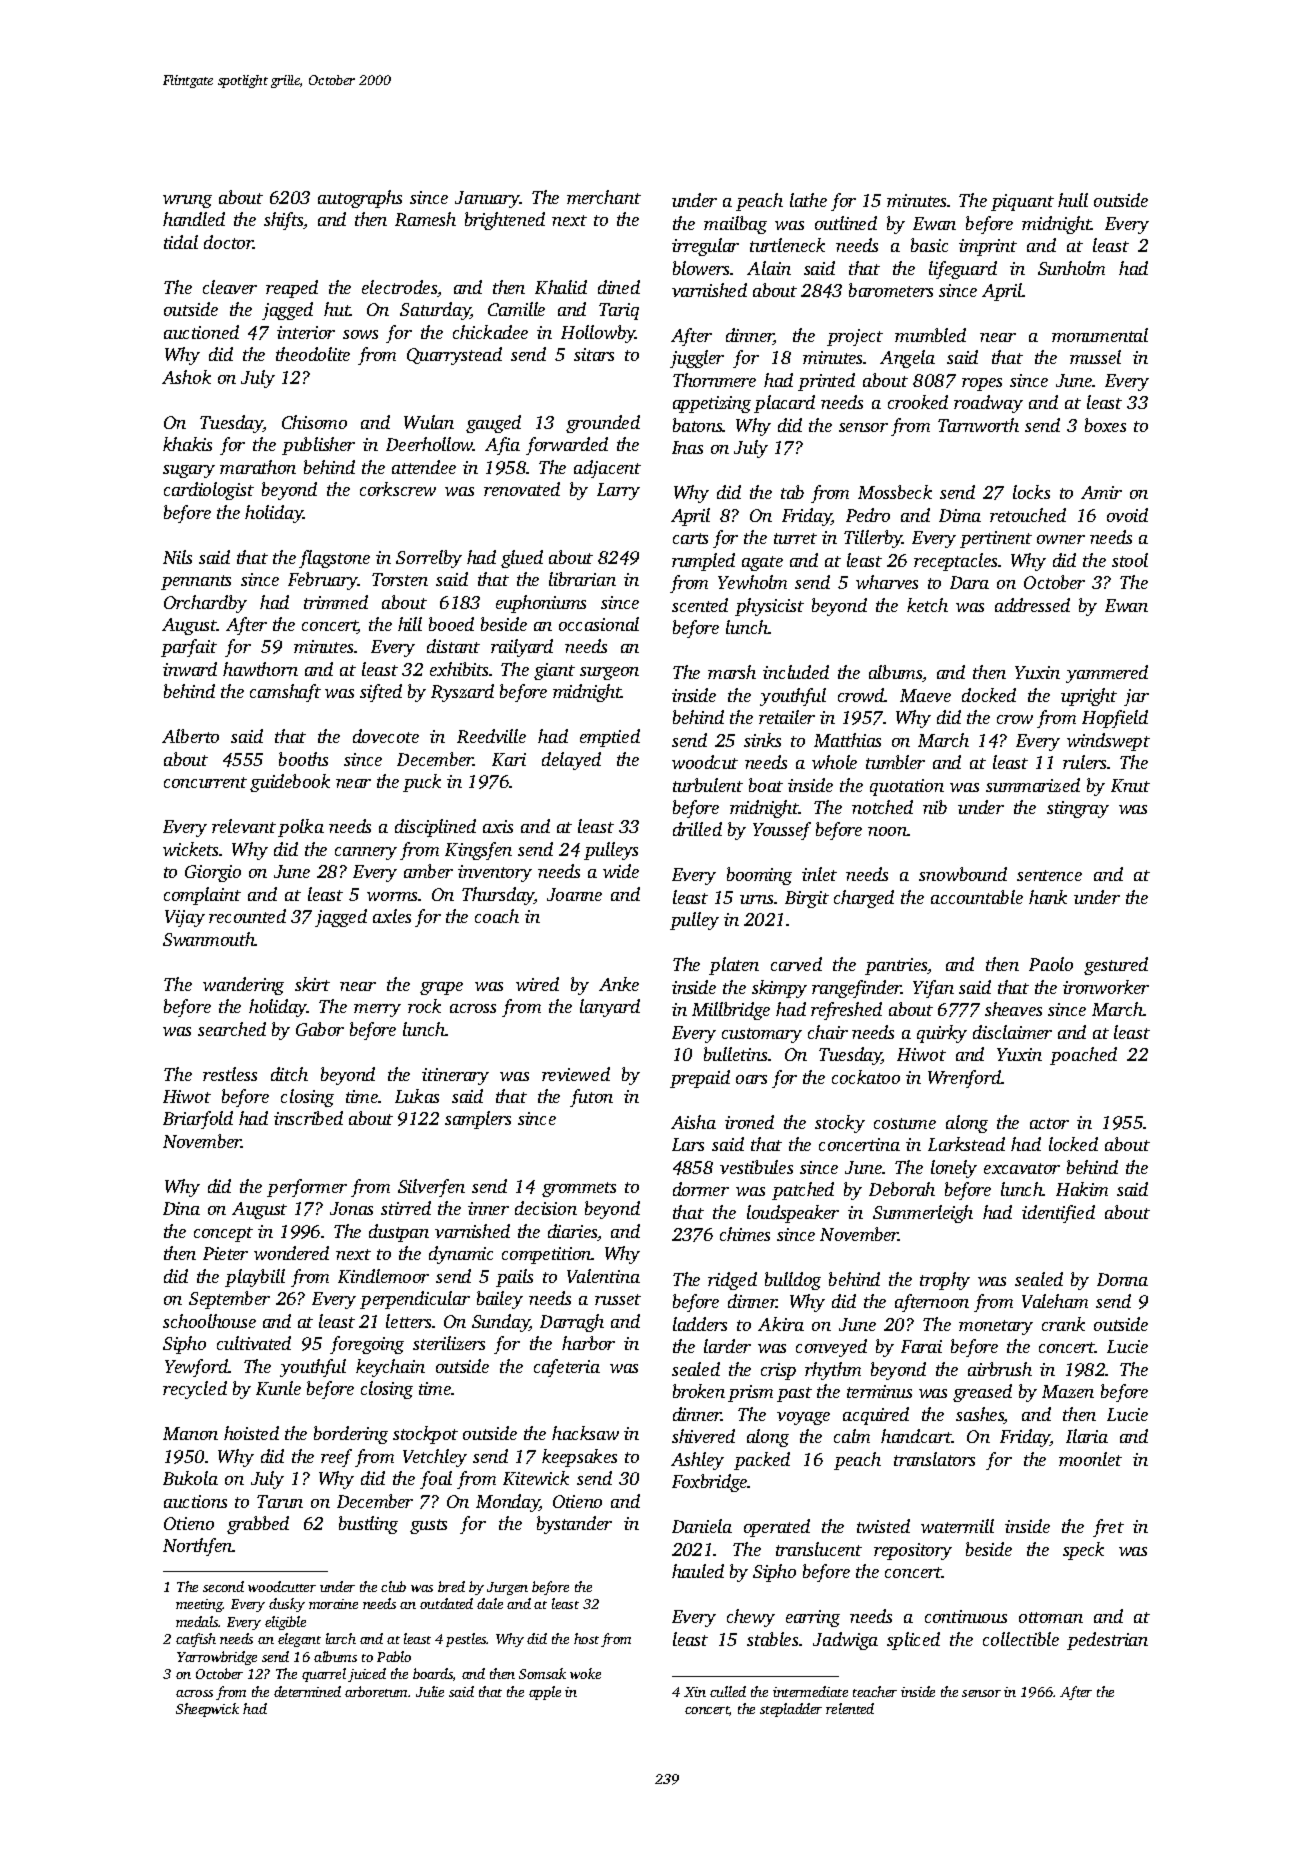 This screenshot has height=1855, width=1312. What do you see at coordinates (1127, 515) in the screenshot?
I see `ovoid` at bounding box center [1127, 515].
